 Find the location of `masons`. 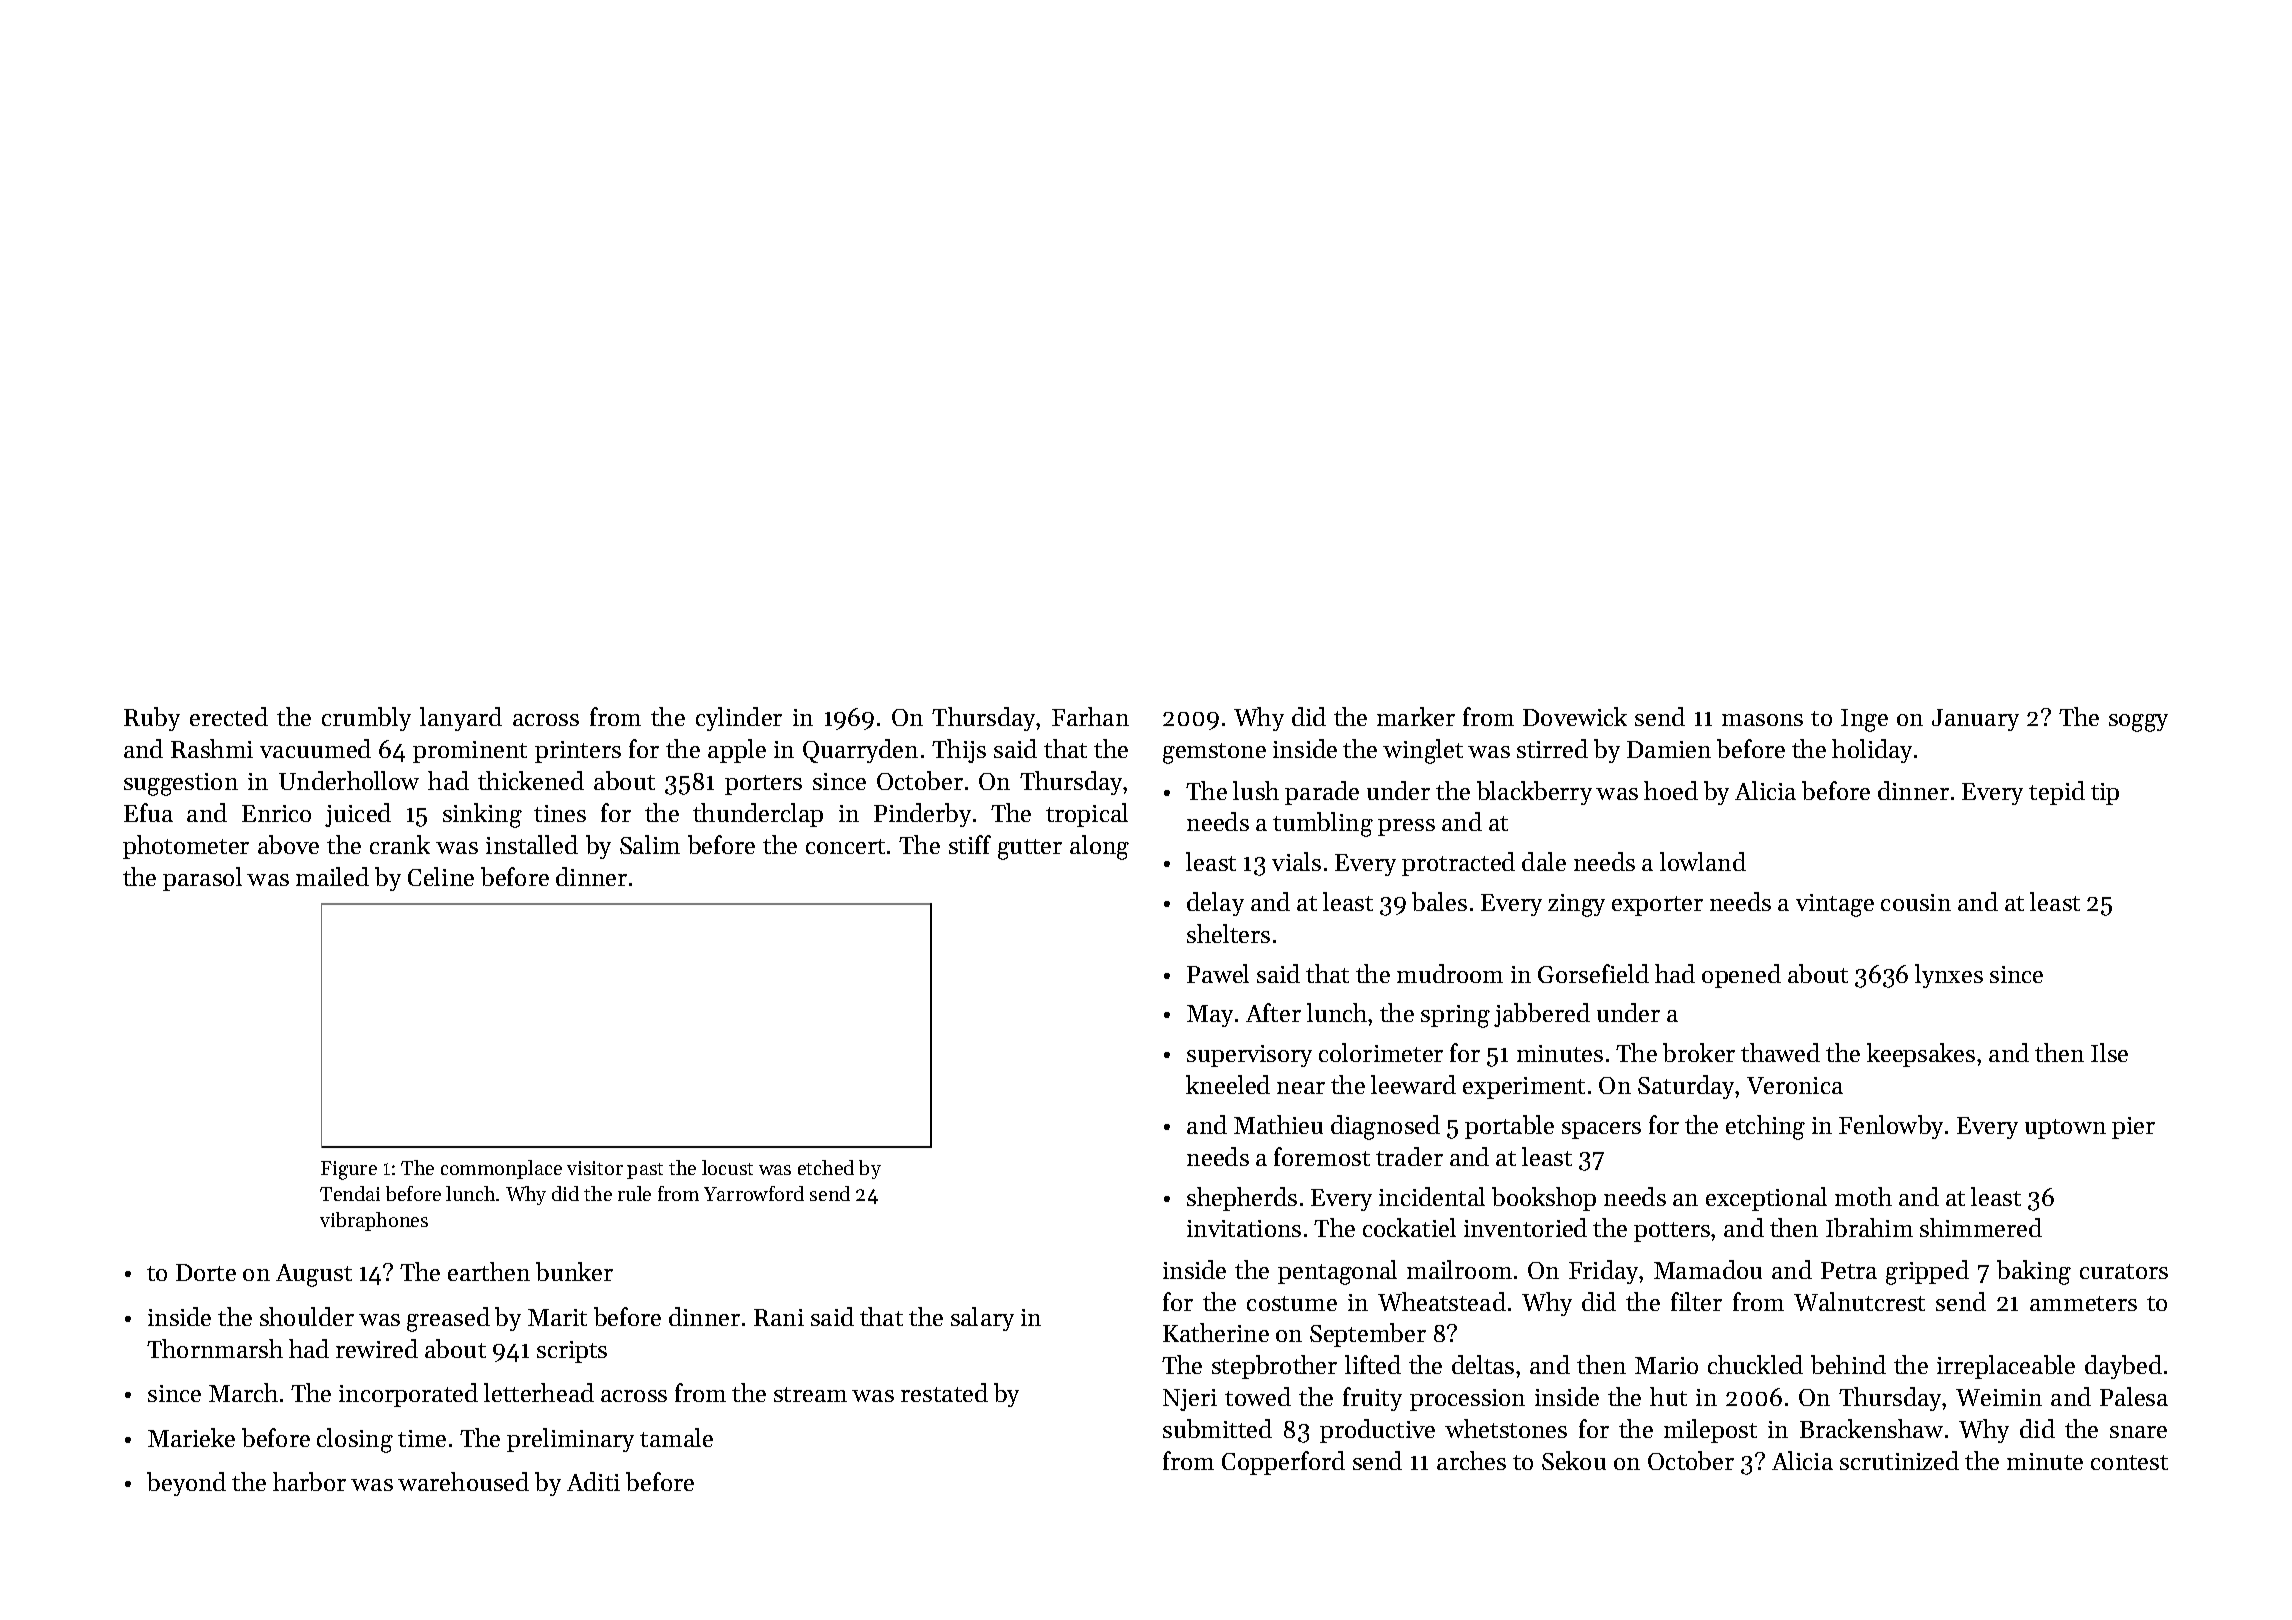

masons is located at coordinates (1762, 720).
